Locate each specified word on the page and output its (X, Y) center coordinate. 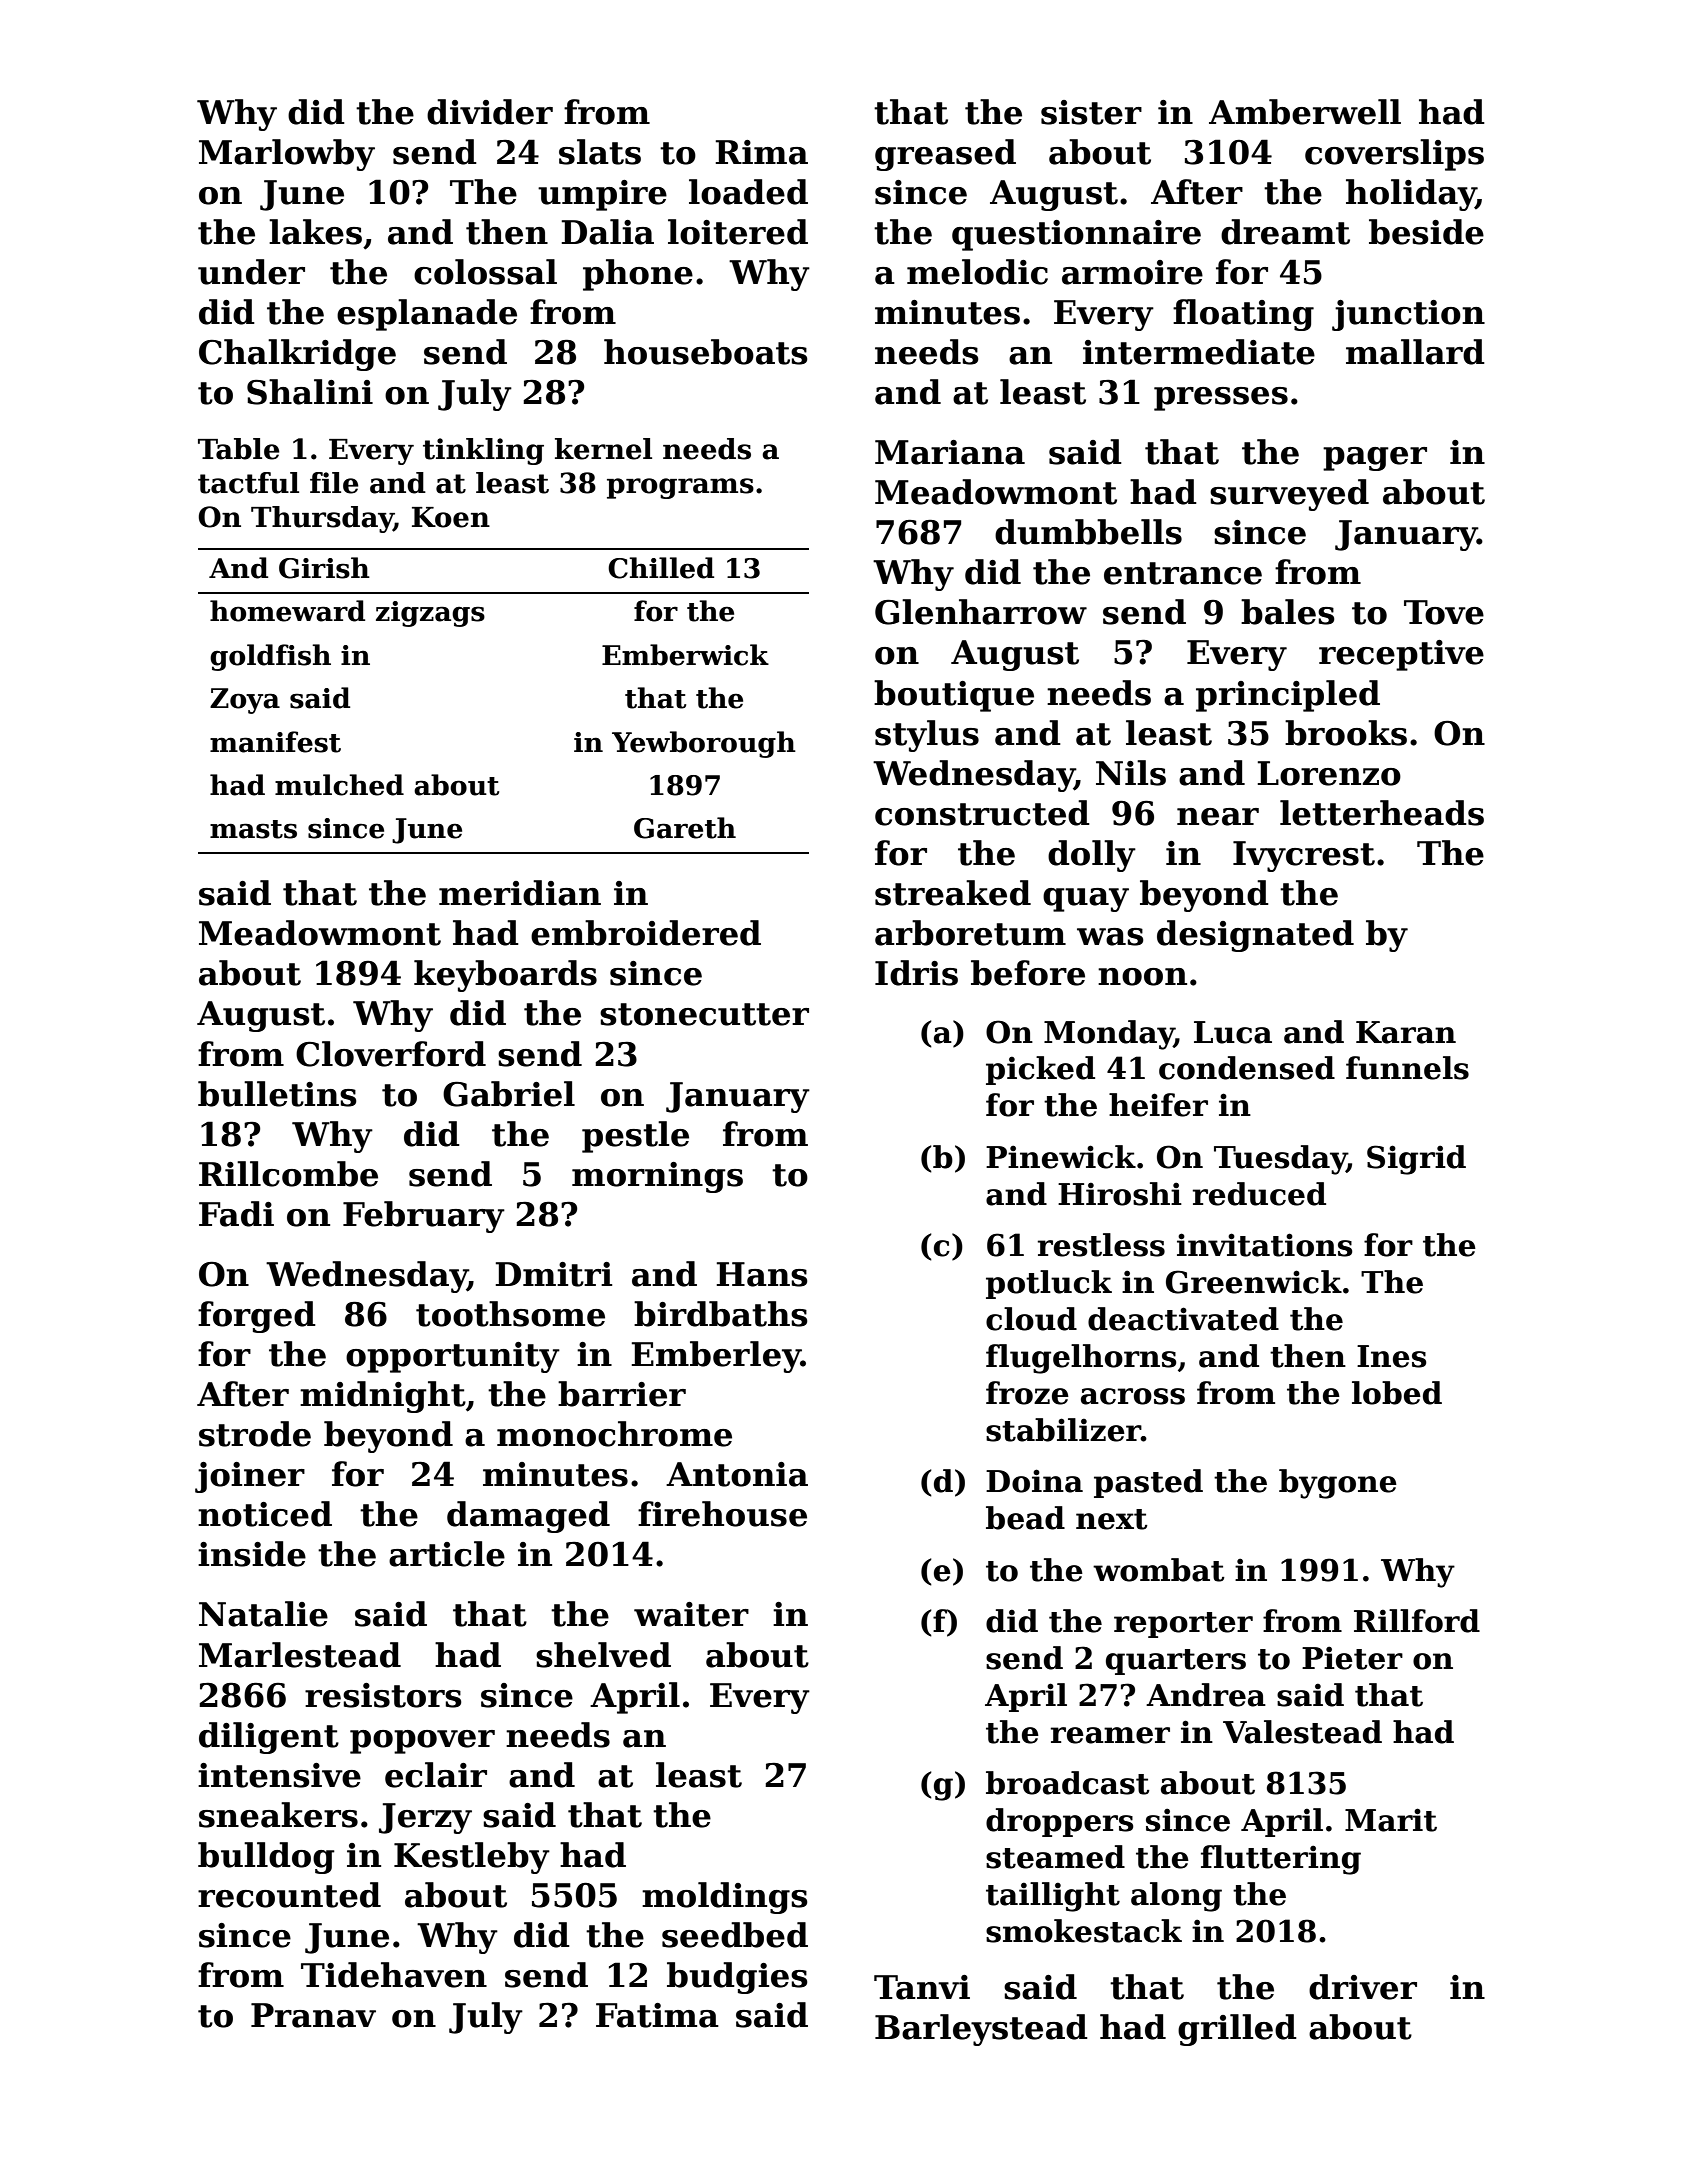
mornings (657, 1177)
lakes (315, 232)
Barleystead (981, 2030)
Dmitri (553, 1274)
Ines (1392, 1356)
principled (1288, 696)
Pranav (313, 2015)
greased (945, 155)
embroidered (646, 933)
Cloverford (391, 1054)
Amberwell (1305, 112)
